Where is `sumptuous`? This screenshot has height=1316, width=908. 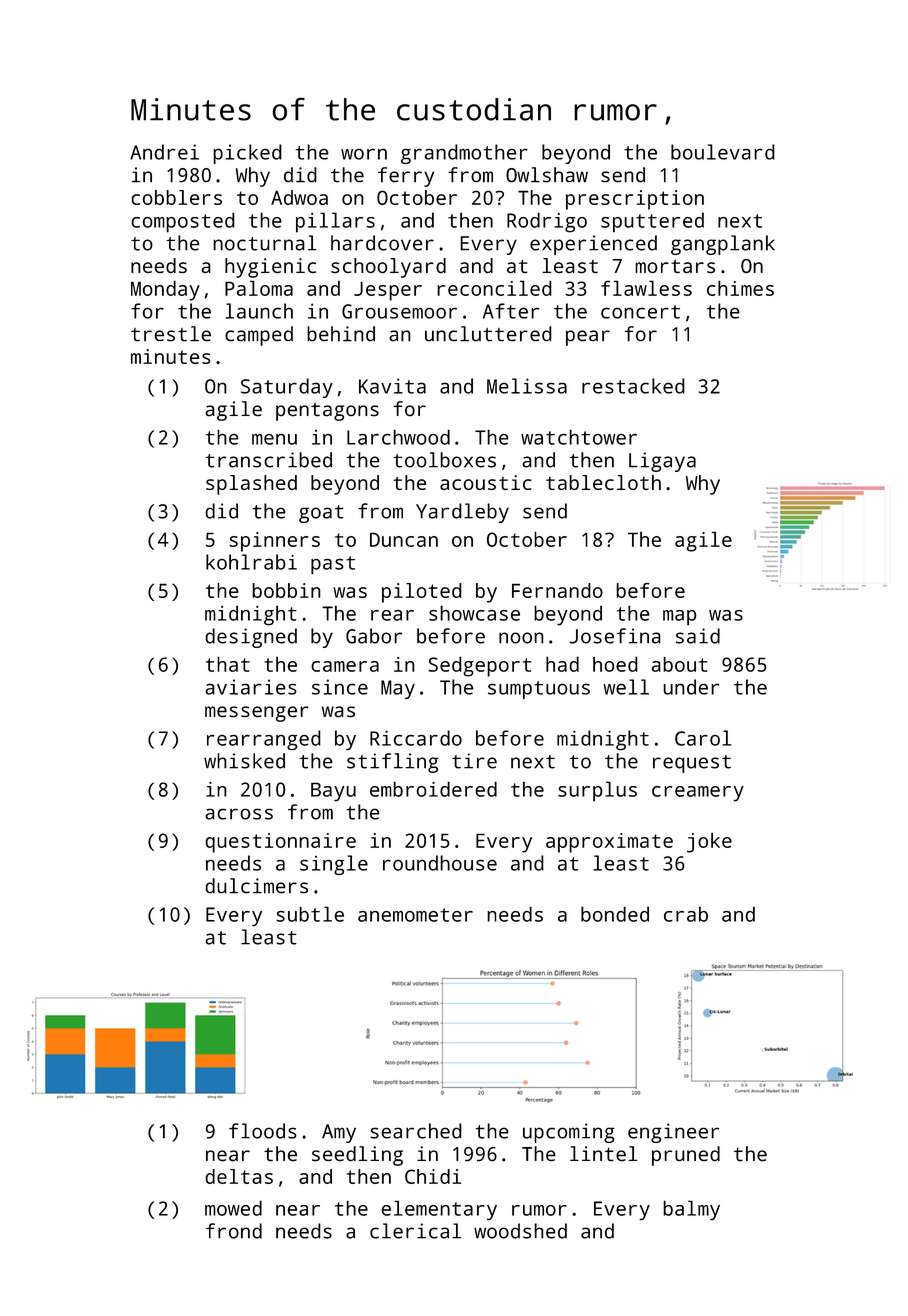 sumptuous is located at coordinates (539, 690).
